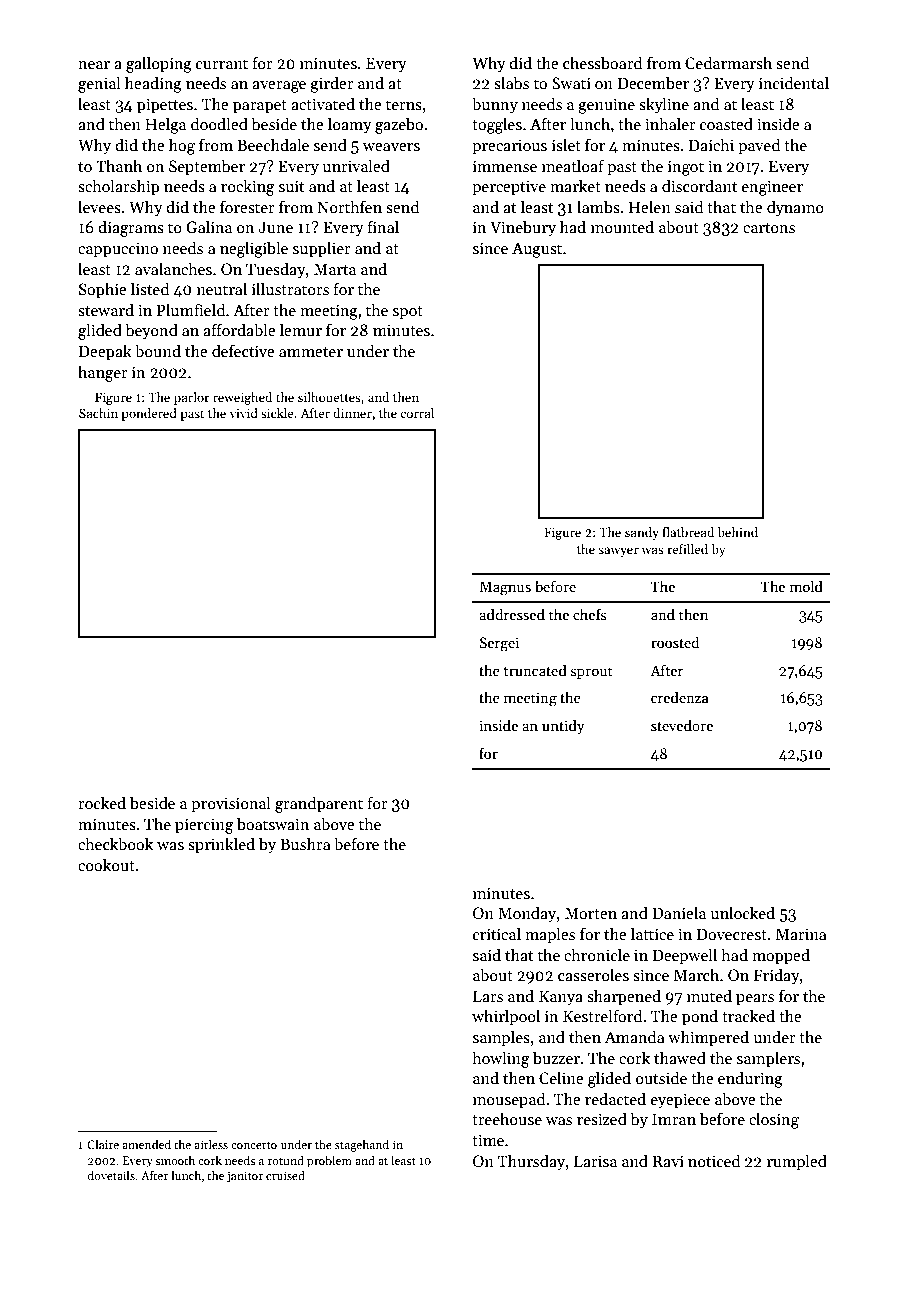  What do you see at coordinates (688, 532) in the page?
I see `flatbread` at bounding box center [688, 532].
